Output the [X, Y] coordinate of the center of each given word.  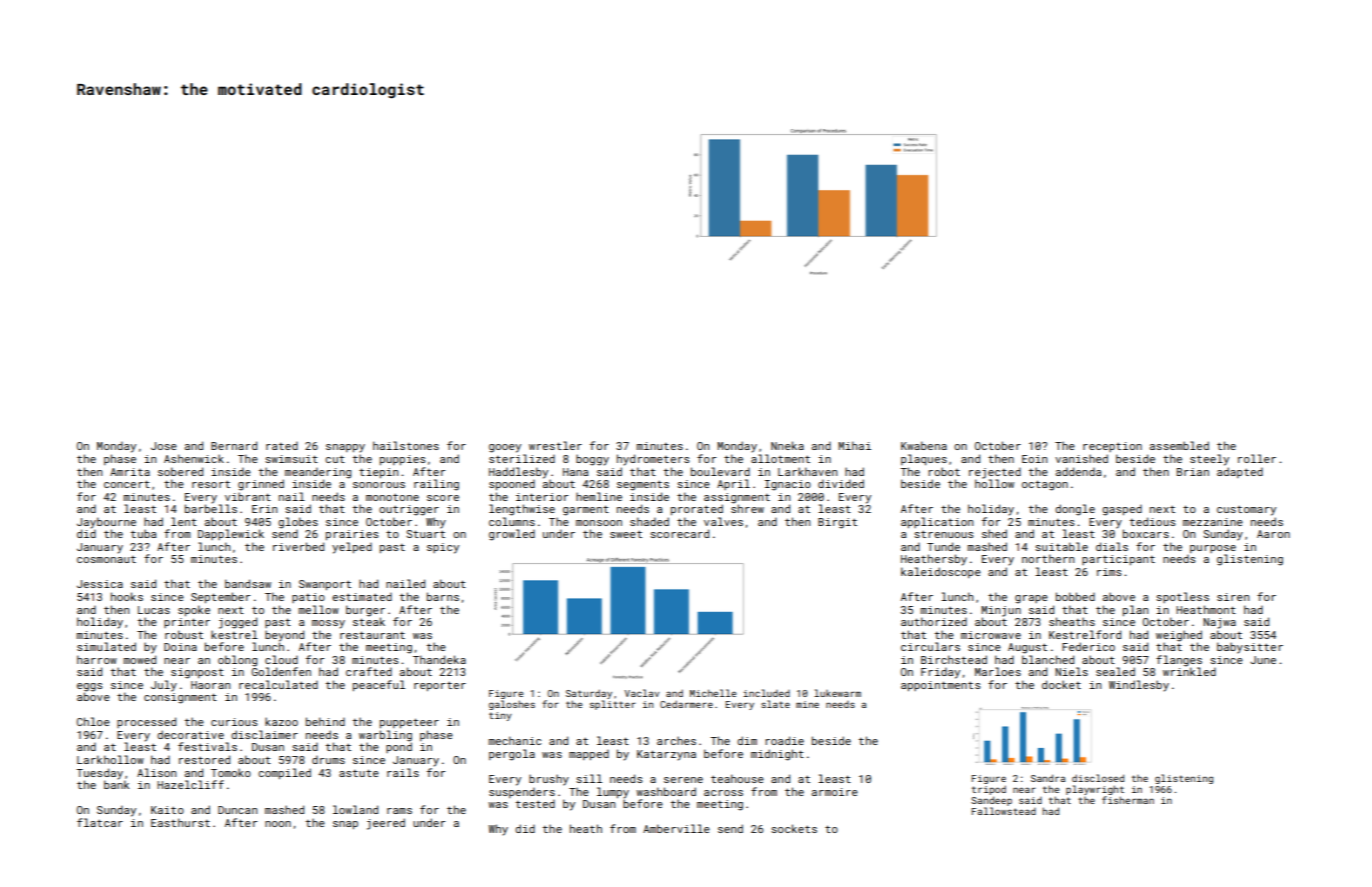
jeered [386, 824]
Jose [164, 446]
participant [1118, 560]
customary [1246, 510]
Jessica [100, 584]
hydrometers [653, 460]
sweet [626, 534]
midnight [777, 755]
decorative [190, 734]
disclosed [1098, 778]
